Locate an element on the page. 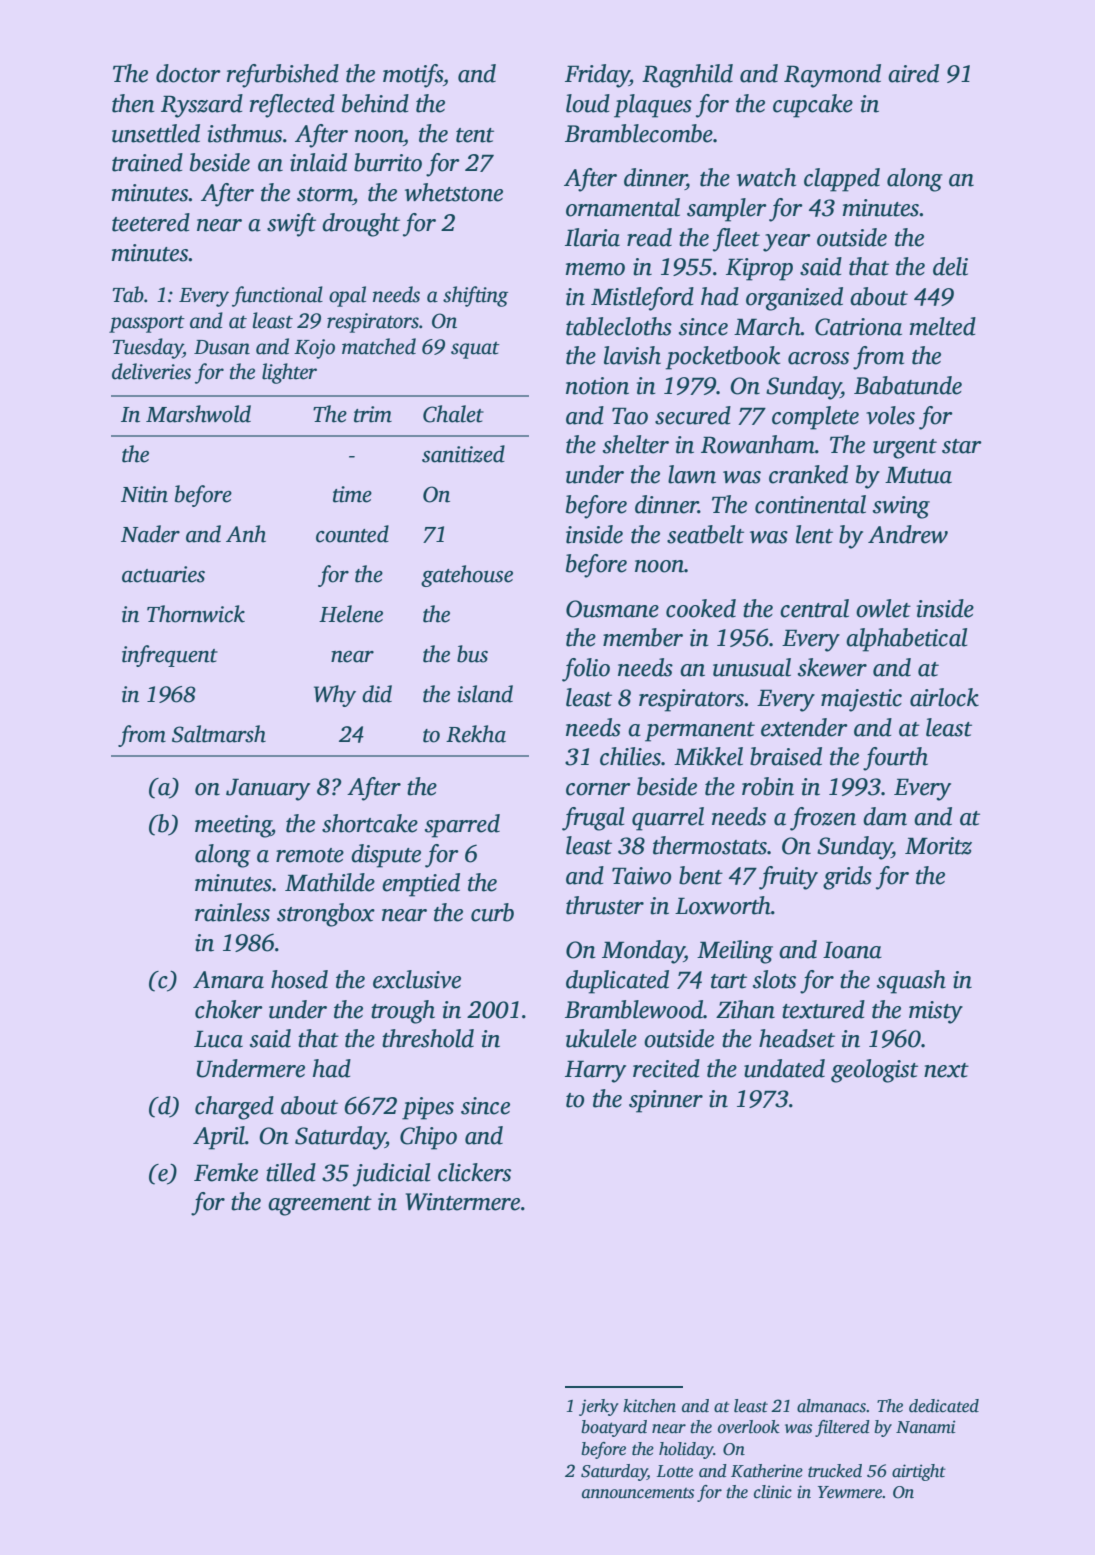  Ragnhild is located at coordinates (687, 76).
